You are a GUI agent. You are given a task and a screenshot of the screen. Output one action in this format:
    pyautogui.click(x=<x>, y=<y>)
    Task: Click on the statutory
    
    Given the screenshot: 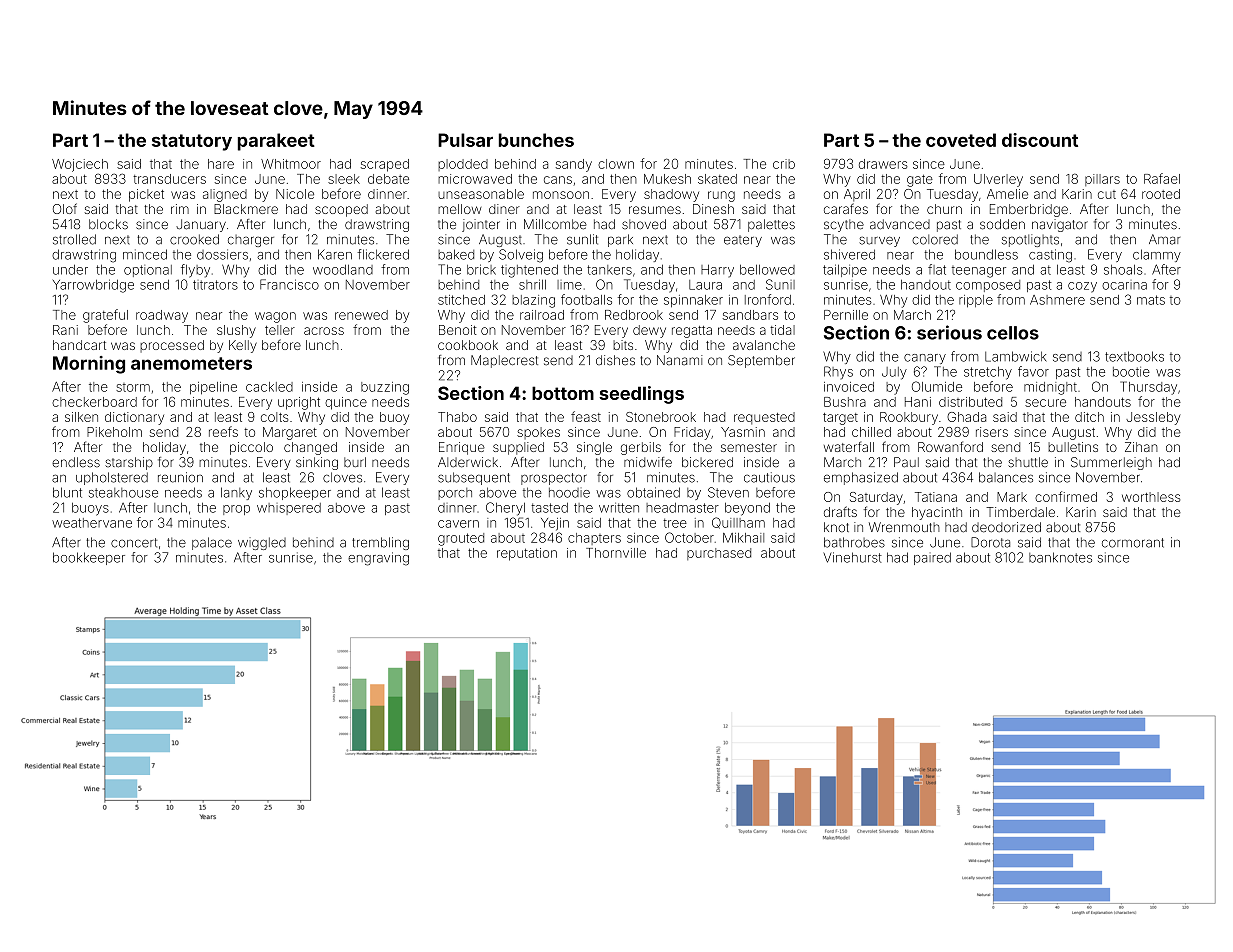 What is the action you would take?
    pyautogui.click(x=192, y=142)
